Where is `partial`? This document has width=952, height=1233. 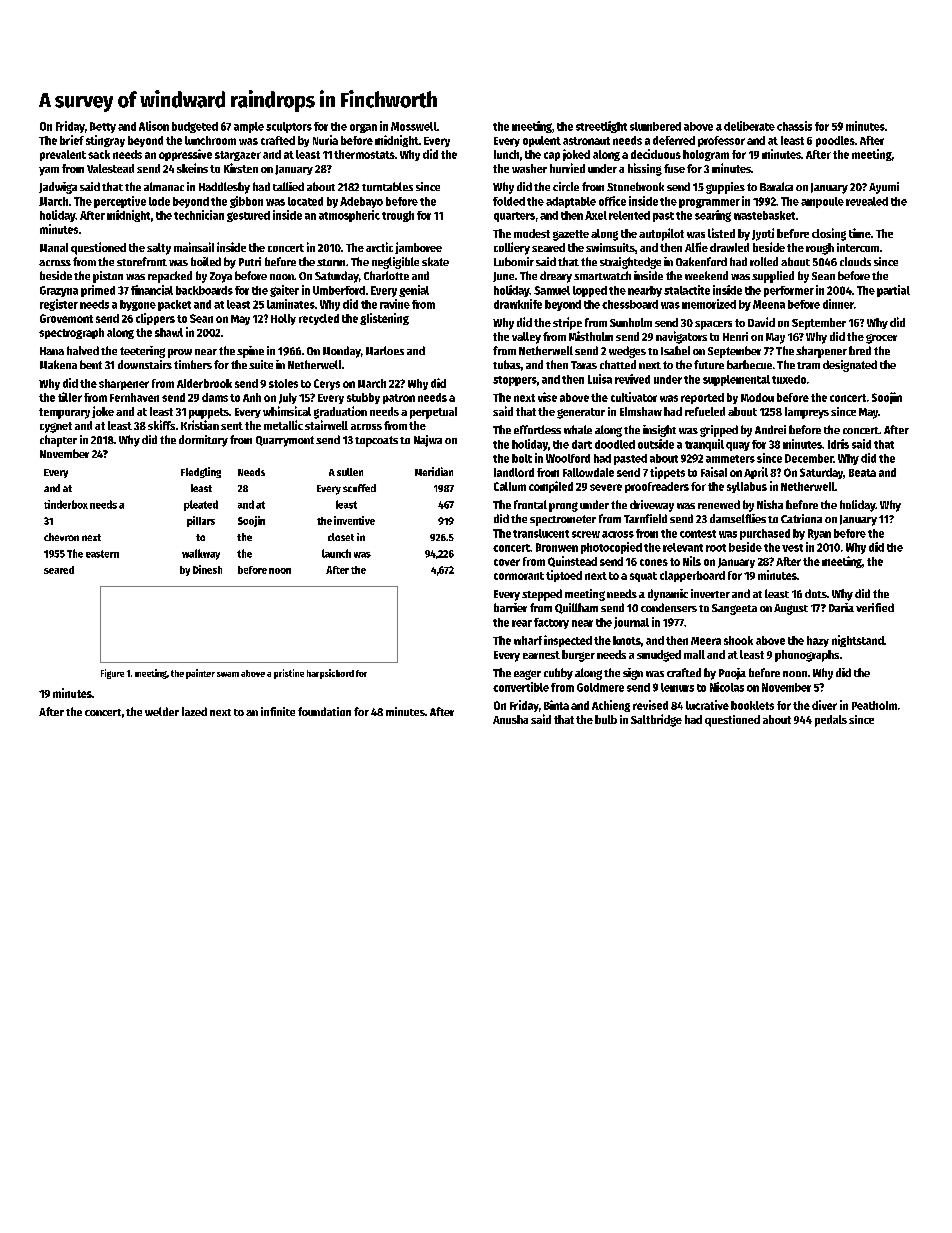
partial is located at coordinates (893, 291).
